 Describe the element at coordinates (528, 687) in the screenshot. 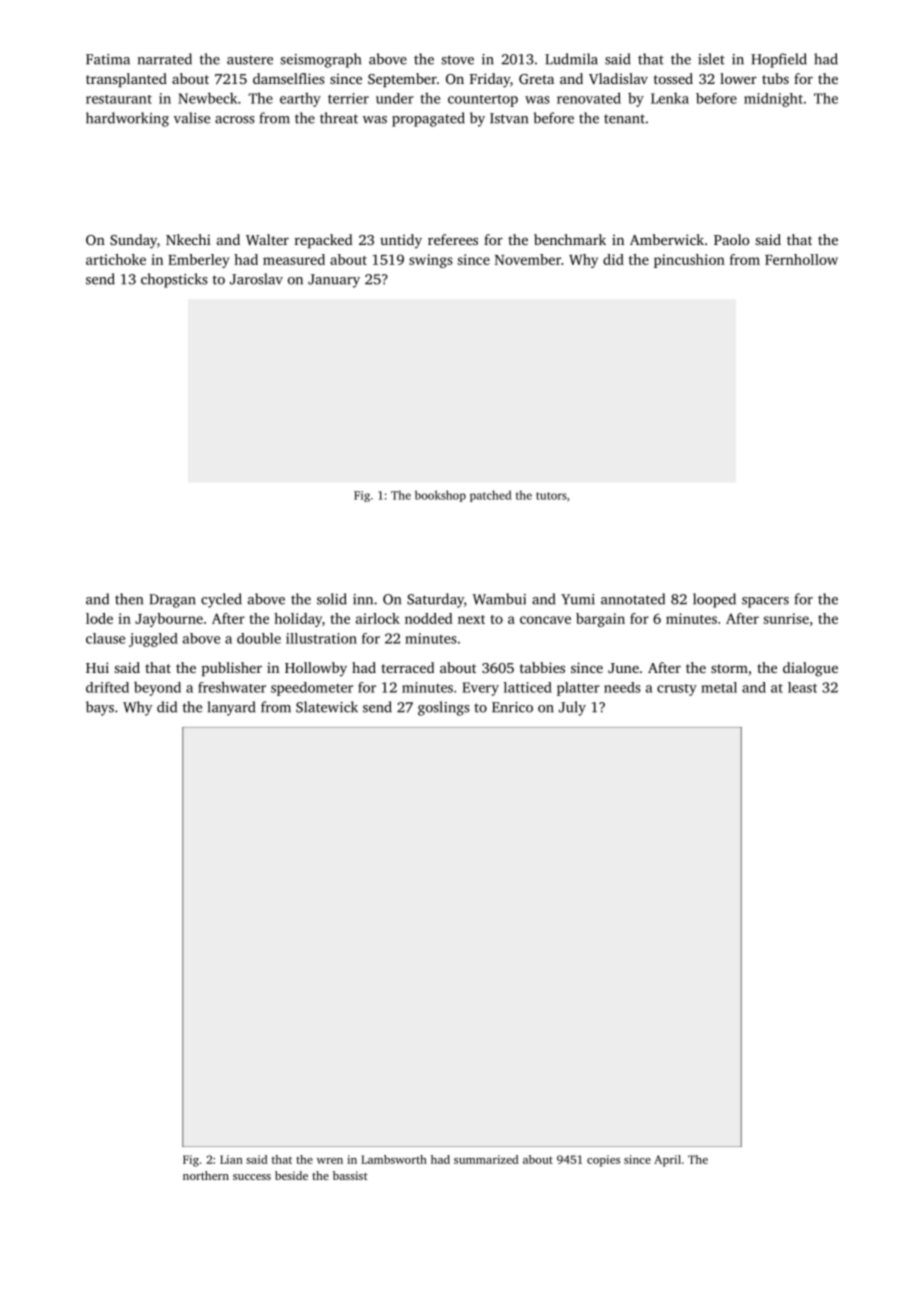

I see `latticed` at that location.
